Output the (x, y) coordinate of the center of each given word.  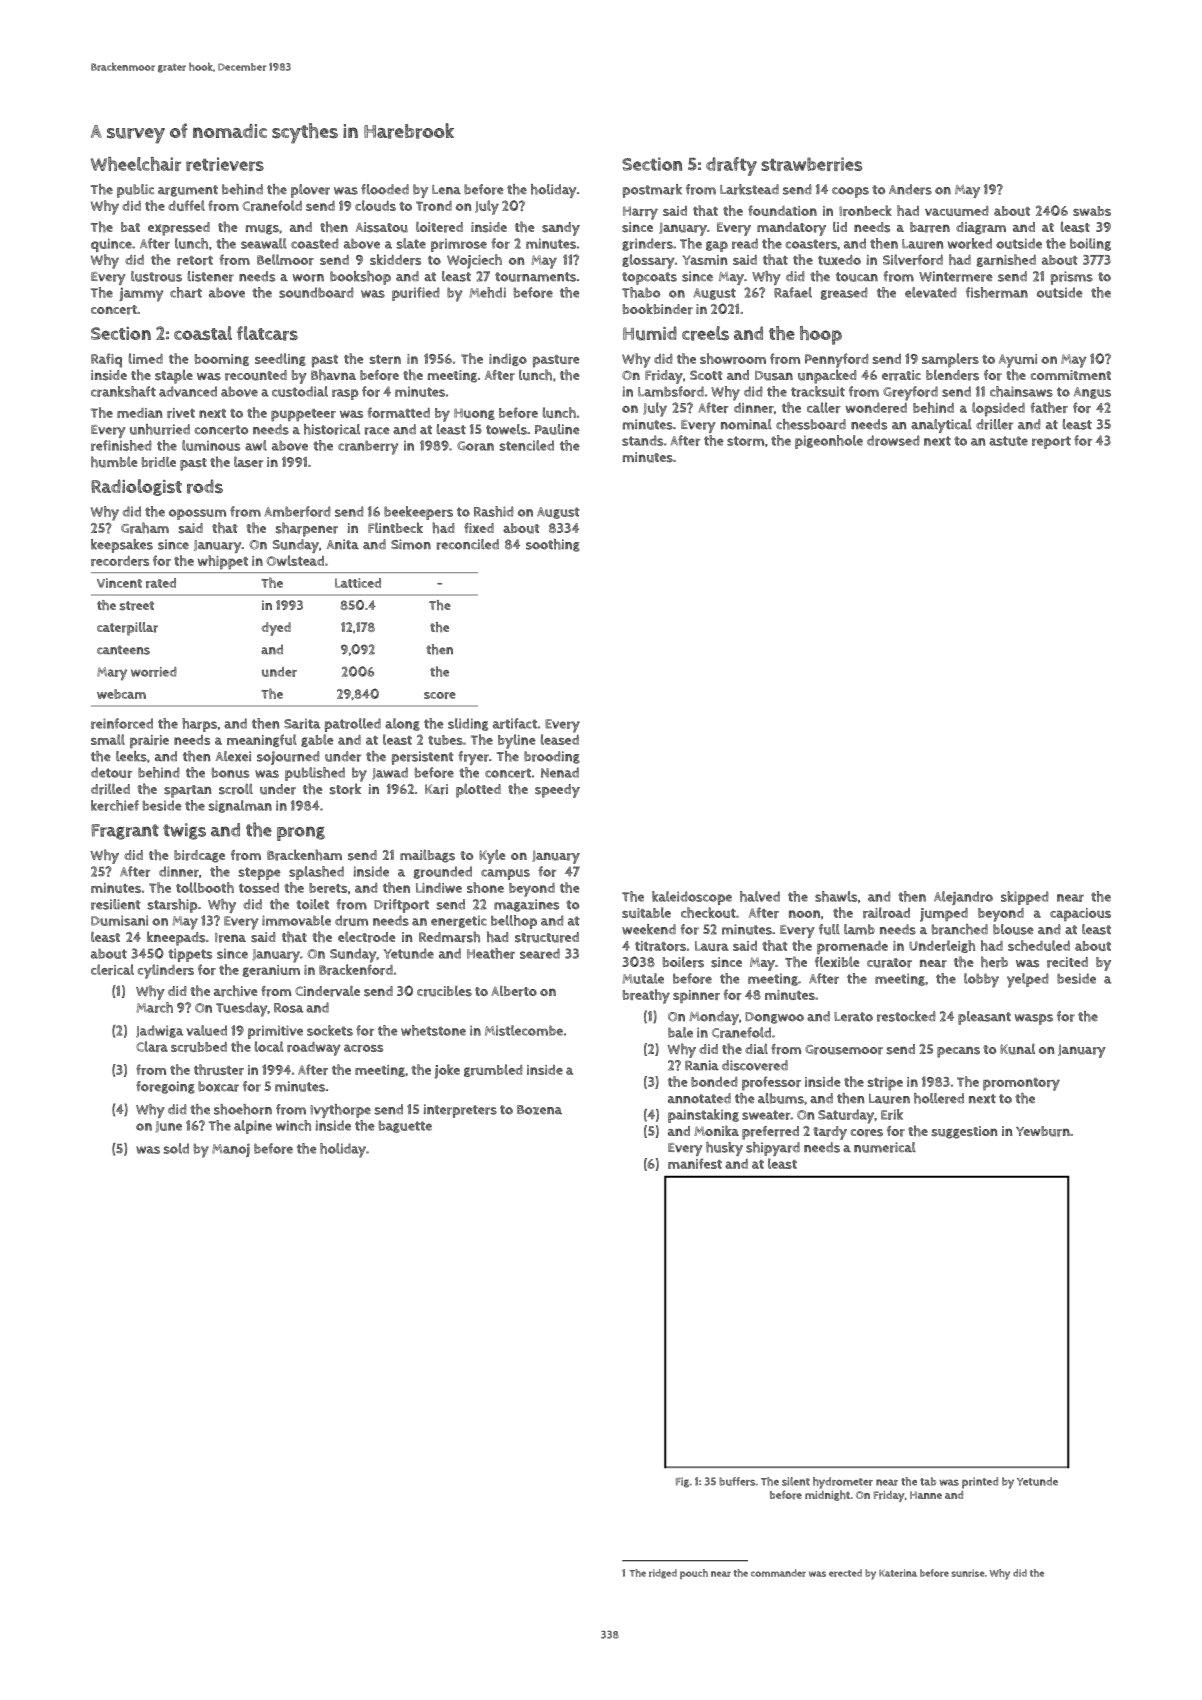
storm (745, 441)
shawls (836, 896)
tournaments (535, 277)
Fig (682, 1482)
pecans (958, 1052)
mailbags (427, 856)
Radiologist (136, 487)
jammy (141, 294)
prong (301, 833)
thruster (219, 1069)
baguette (405, 1126)
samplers (950, 360)
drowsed (893, 440)
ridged (663, 1574)
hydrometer (843, 1483)
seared (540, 953)
